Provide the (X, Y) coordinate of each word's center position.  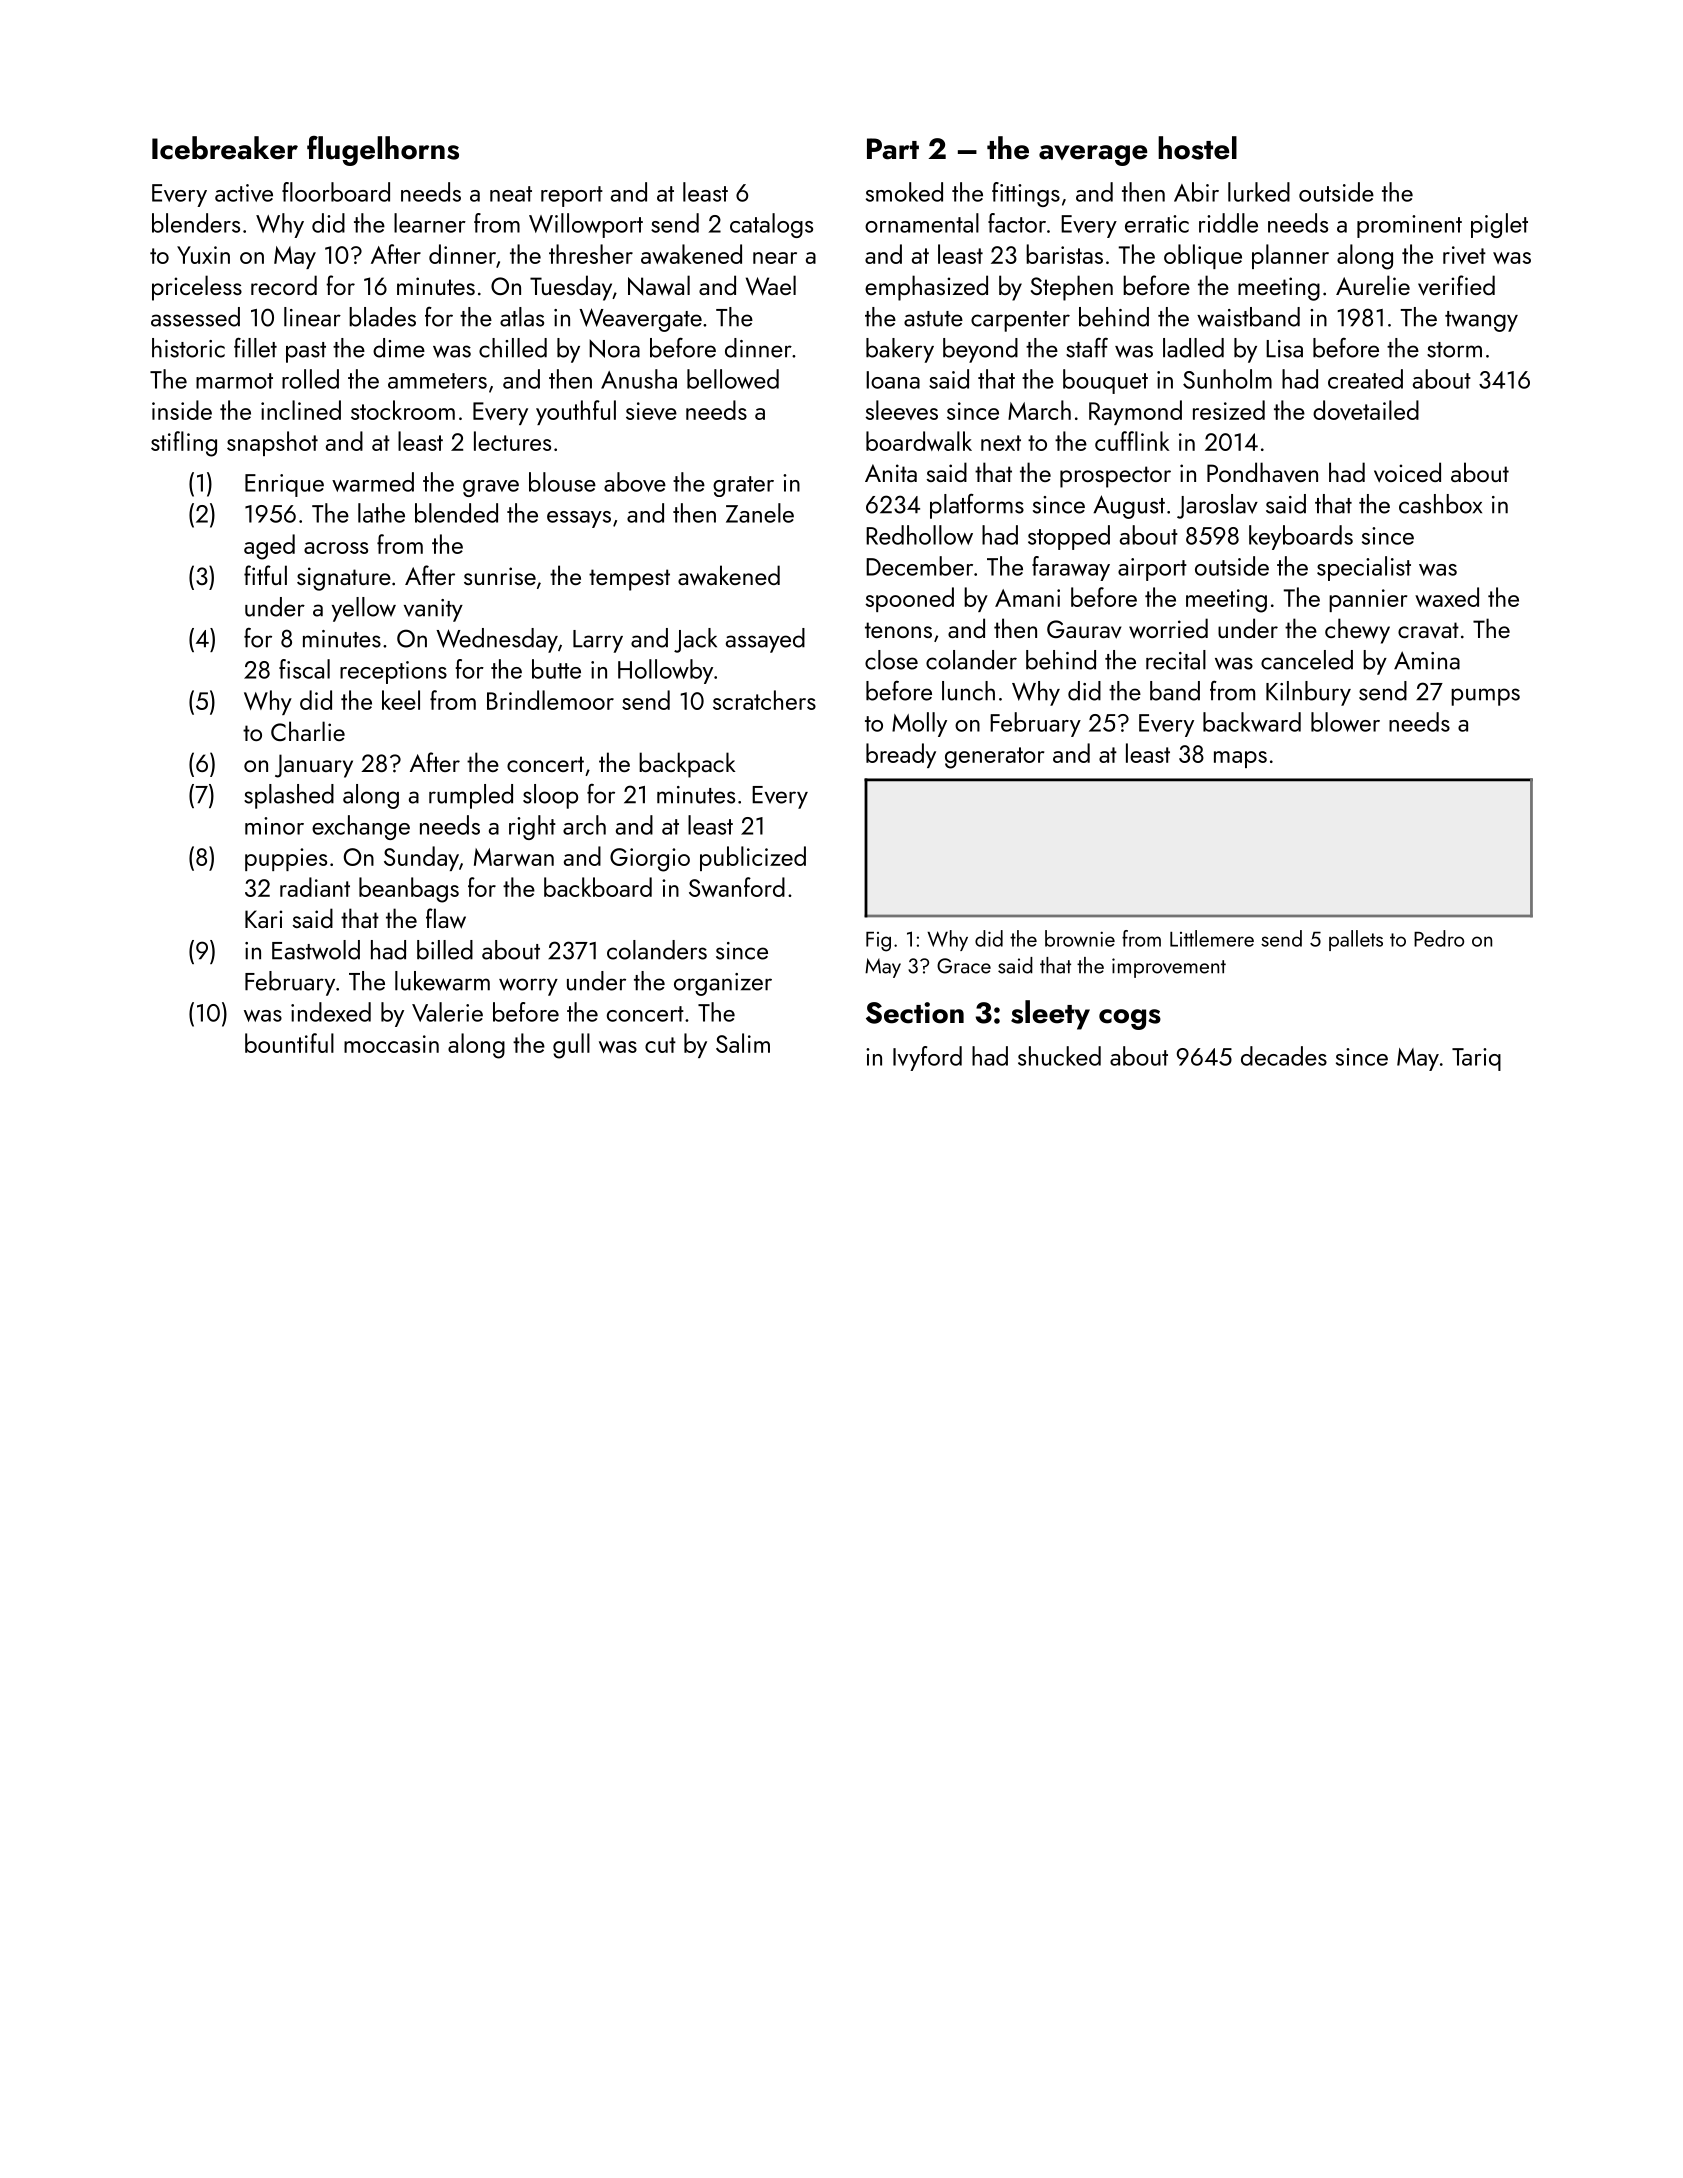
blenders (196, 223)
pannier (1368, 600)
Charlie (308, 731)
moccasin (391, 1044)
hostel (1197, 148)
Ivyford (927, 1058)
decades (1284, 1056)
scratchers (764, 700)
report (572, 196)
